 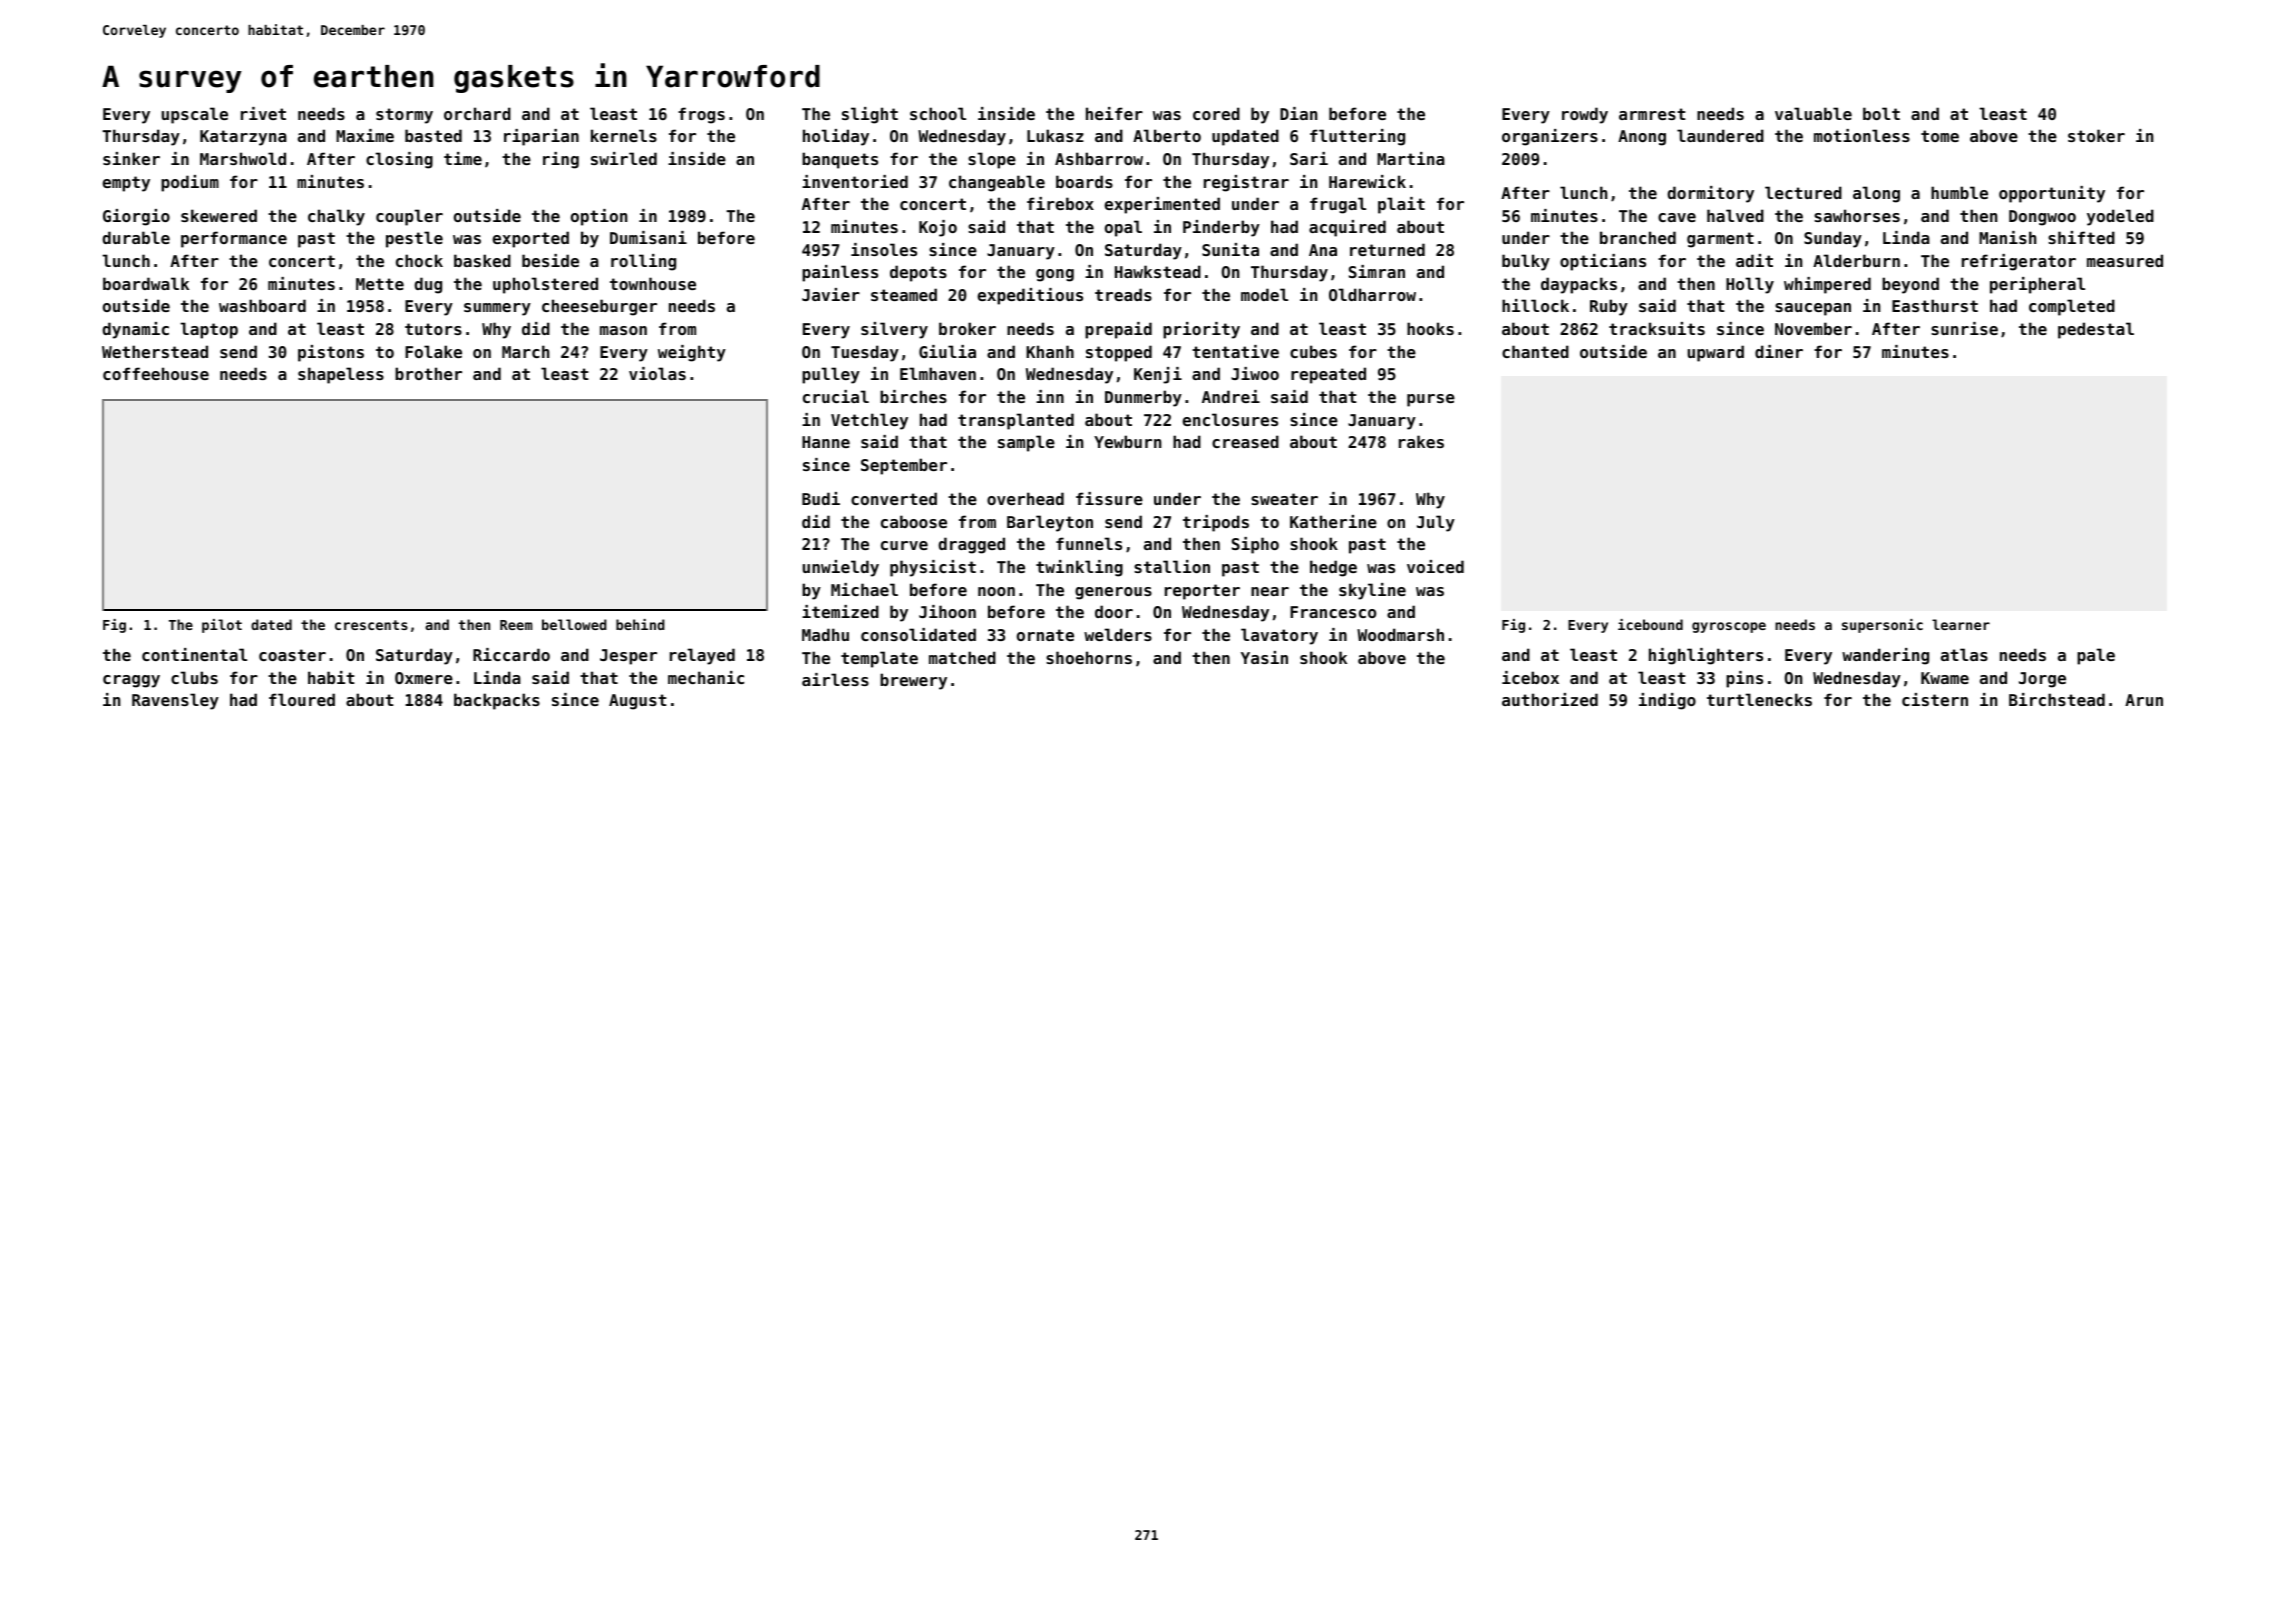 I want to click on crescents, so click(x=371, y=625).
